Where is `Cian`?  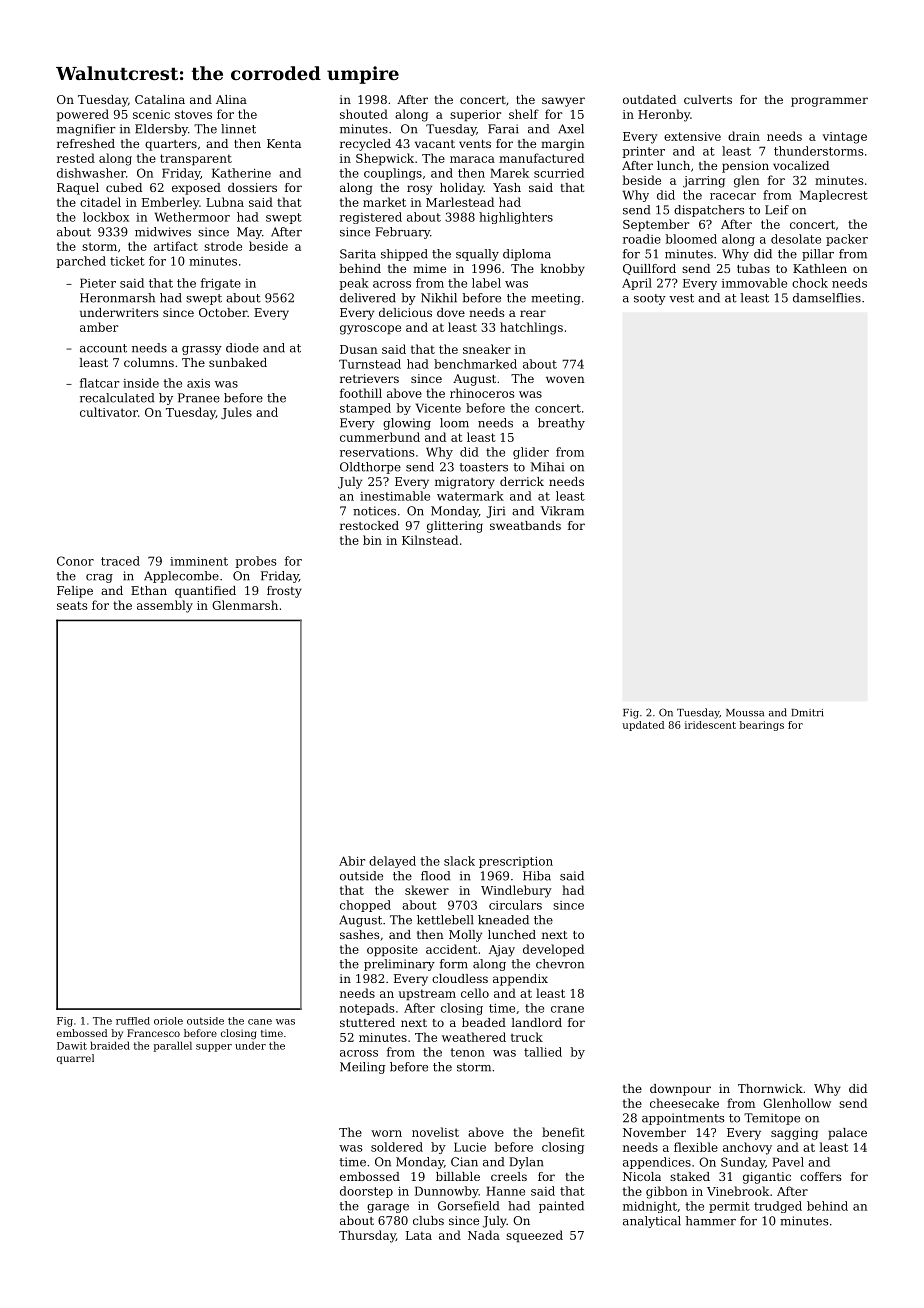 Cian is located at coordinates (464, 1162).
